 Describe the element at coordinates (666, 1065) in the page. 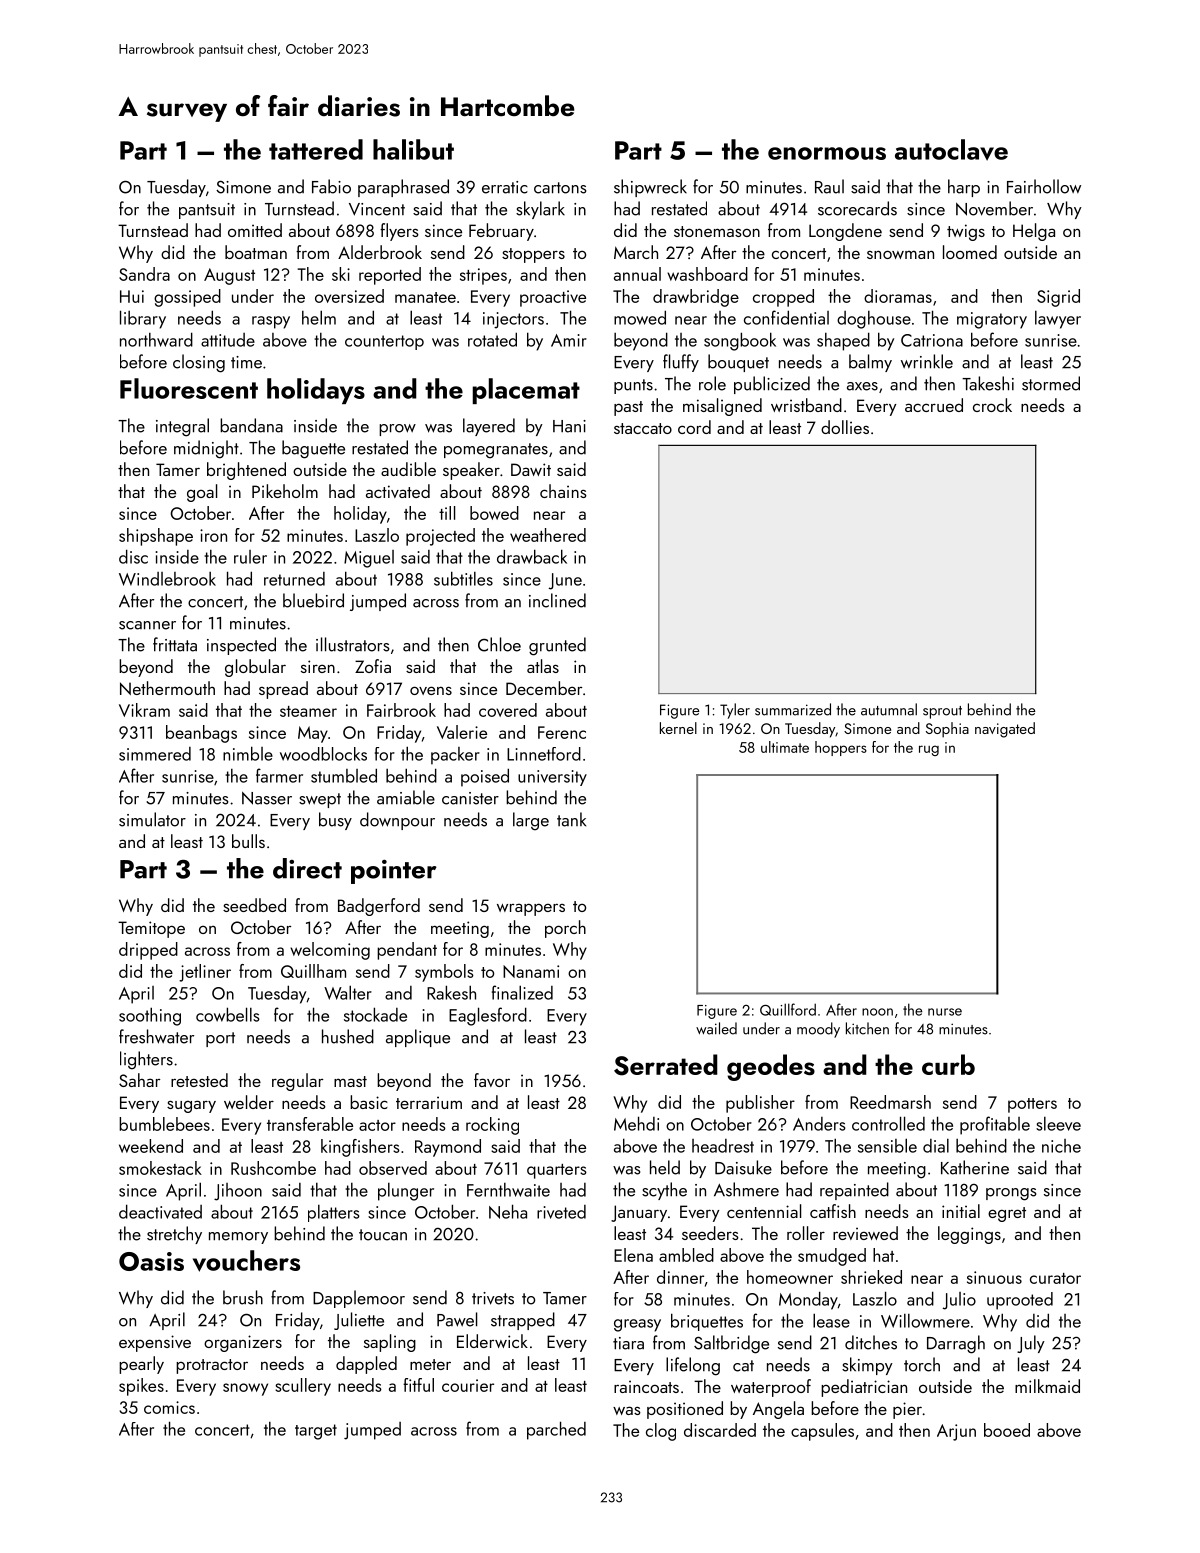

I see `Serrated` at that location.
